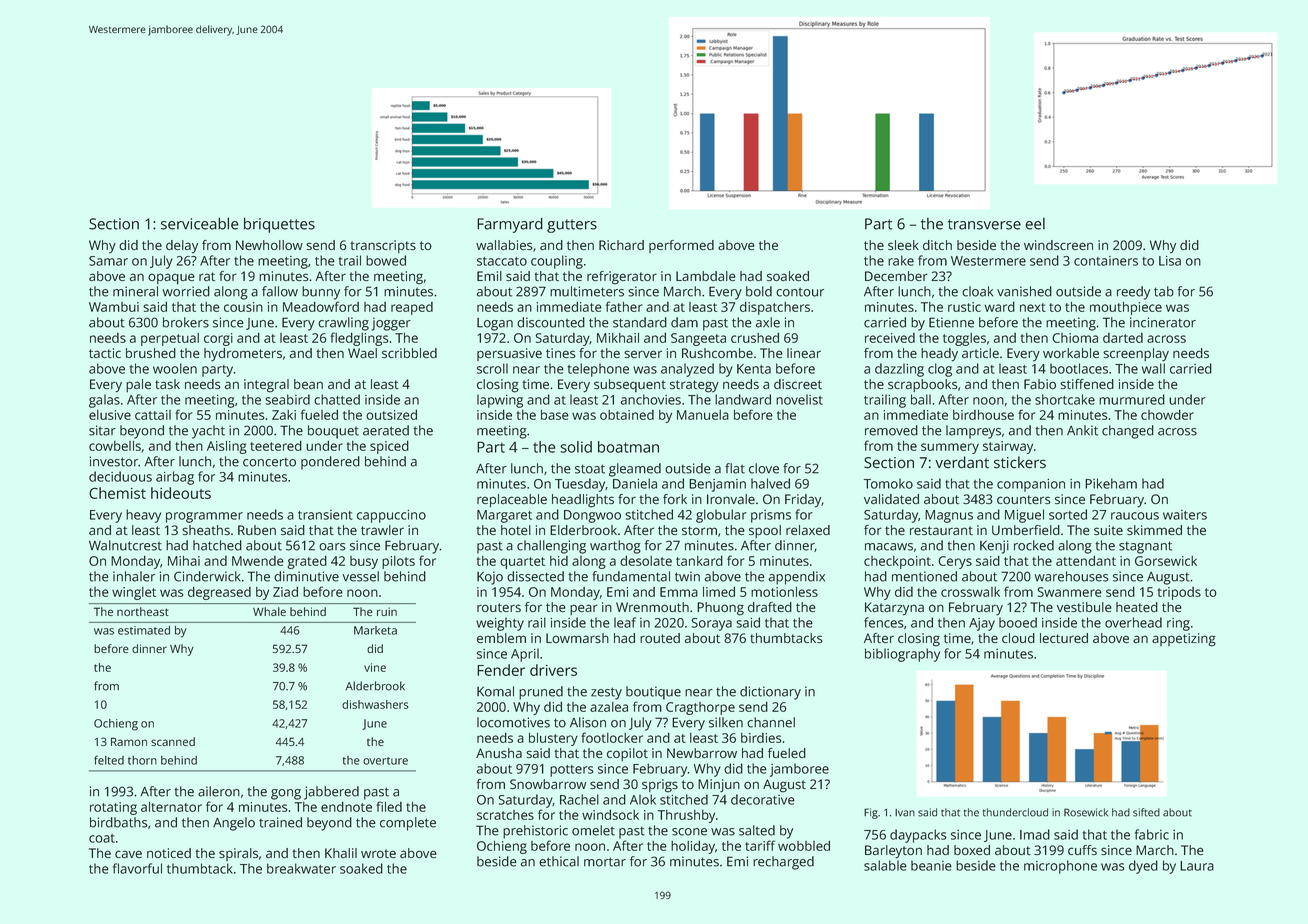 This document has width=1308, height=924. What do you see at coordinates (702, 753) in the document?
I see `Newbarrow` at bounding box center [702, 753].
